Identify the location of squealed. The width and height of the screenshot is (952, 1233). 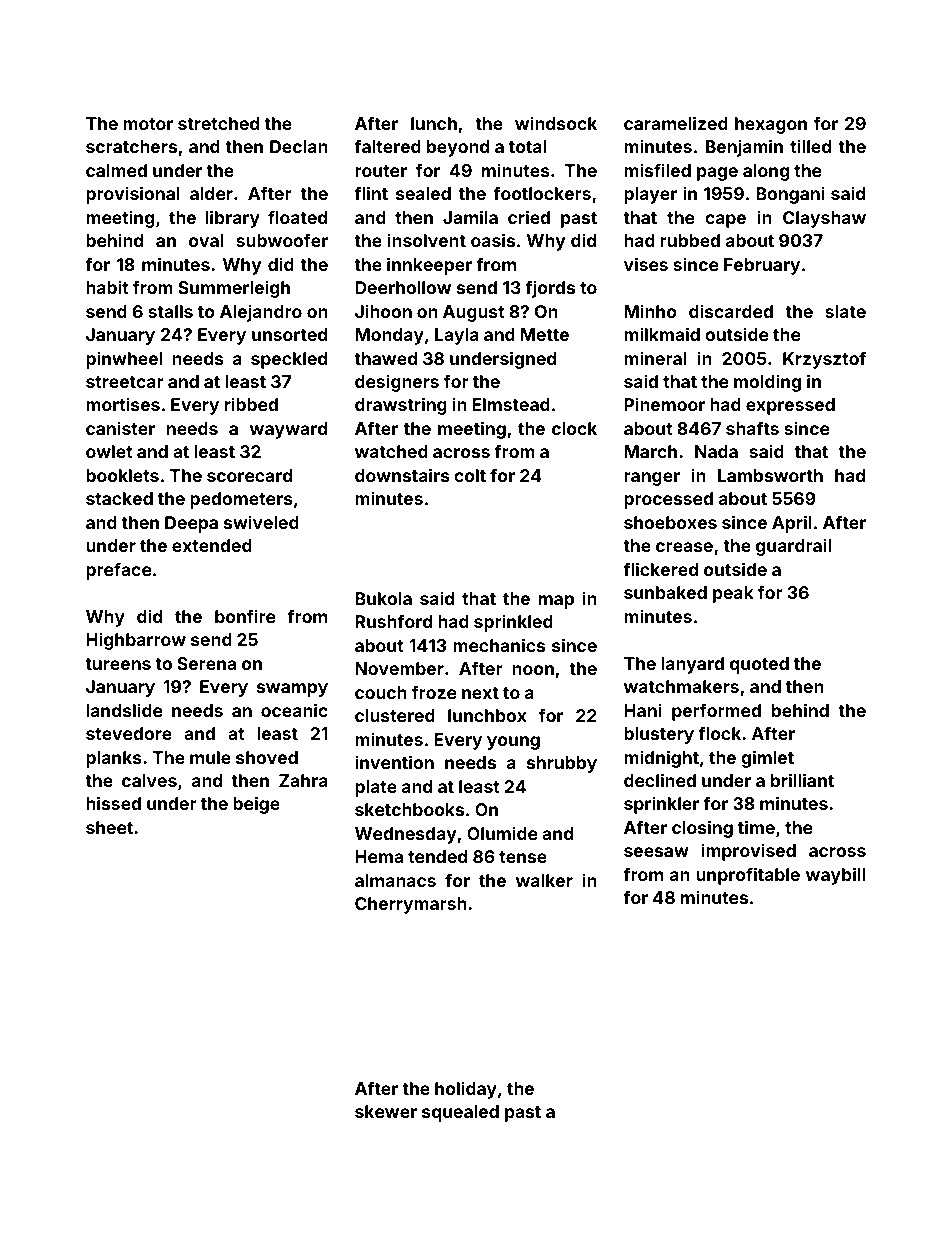
(460, 1113).
